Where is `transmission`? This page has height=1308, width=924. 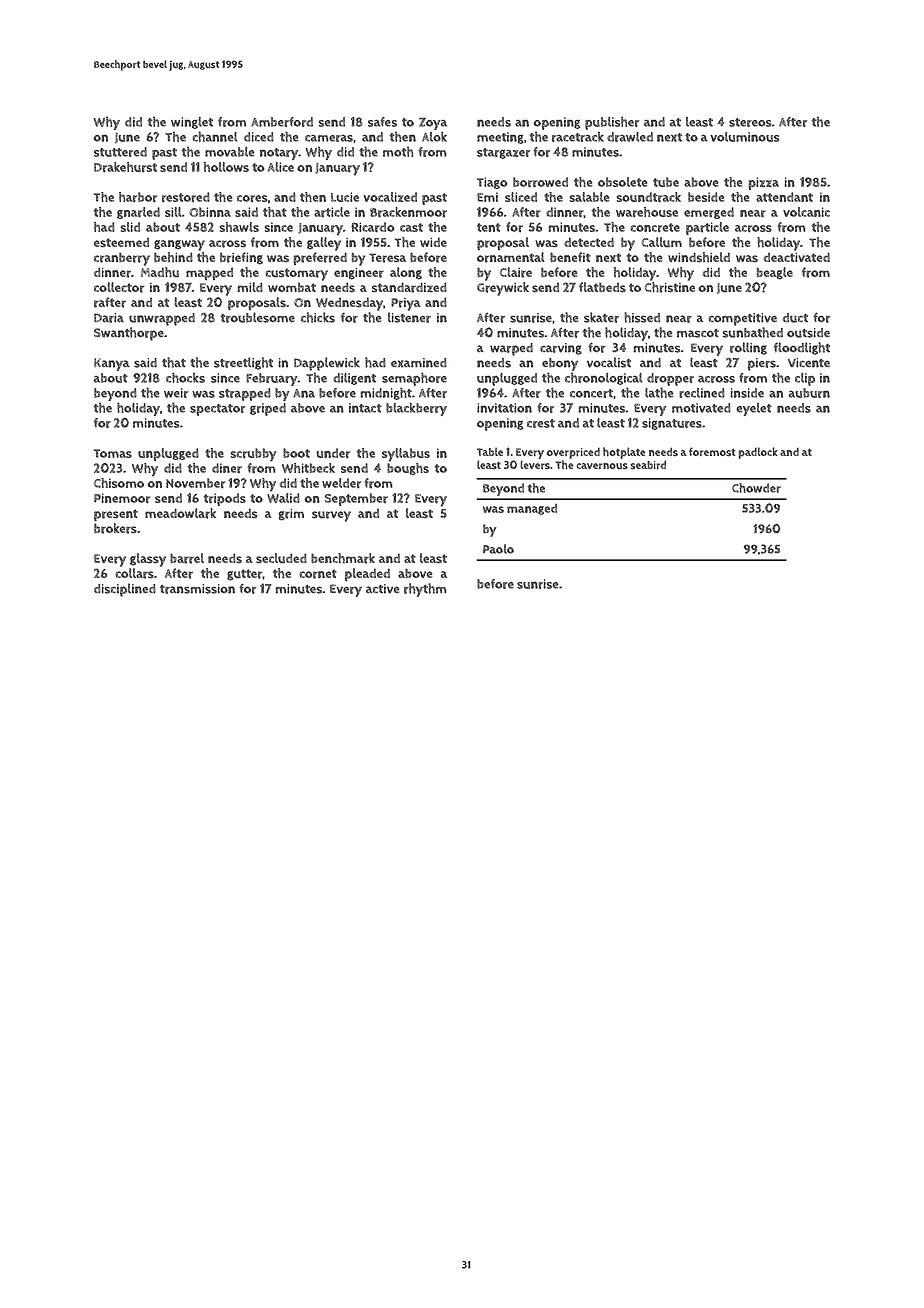 transmission is located at coordinates (197, 589).
